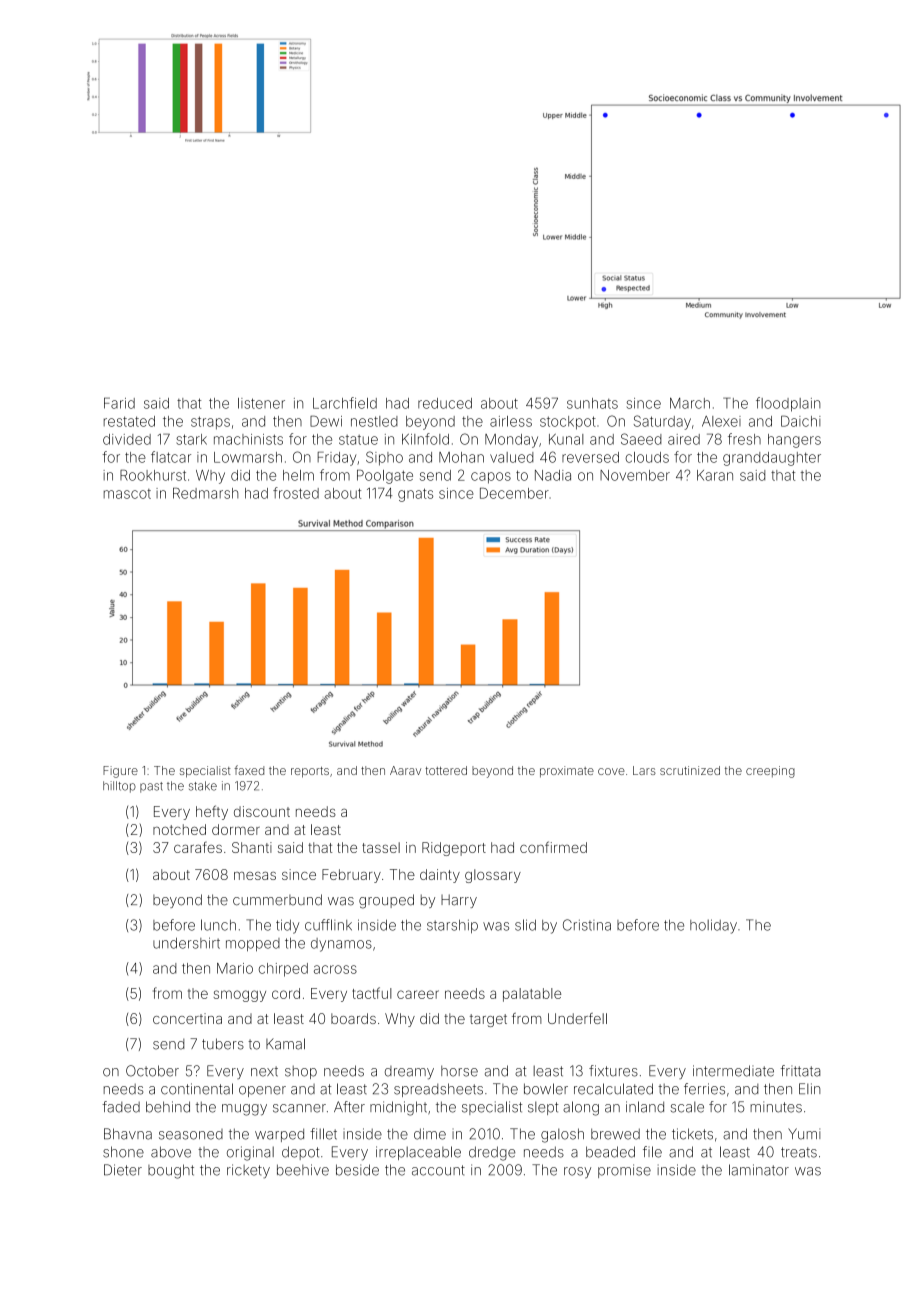 The height and width of the page is (1308, 924). I want to click on faxed, so click(249, 770).
